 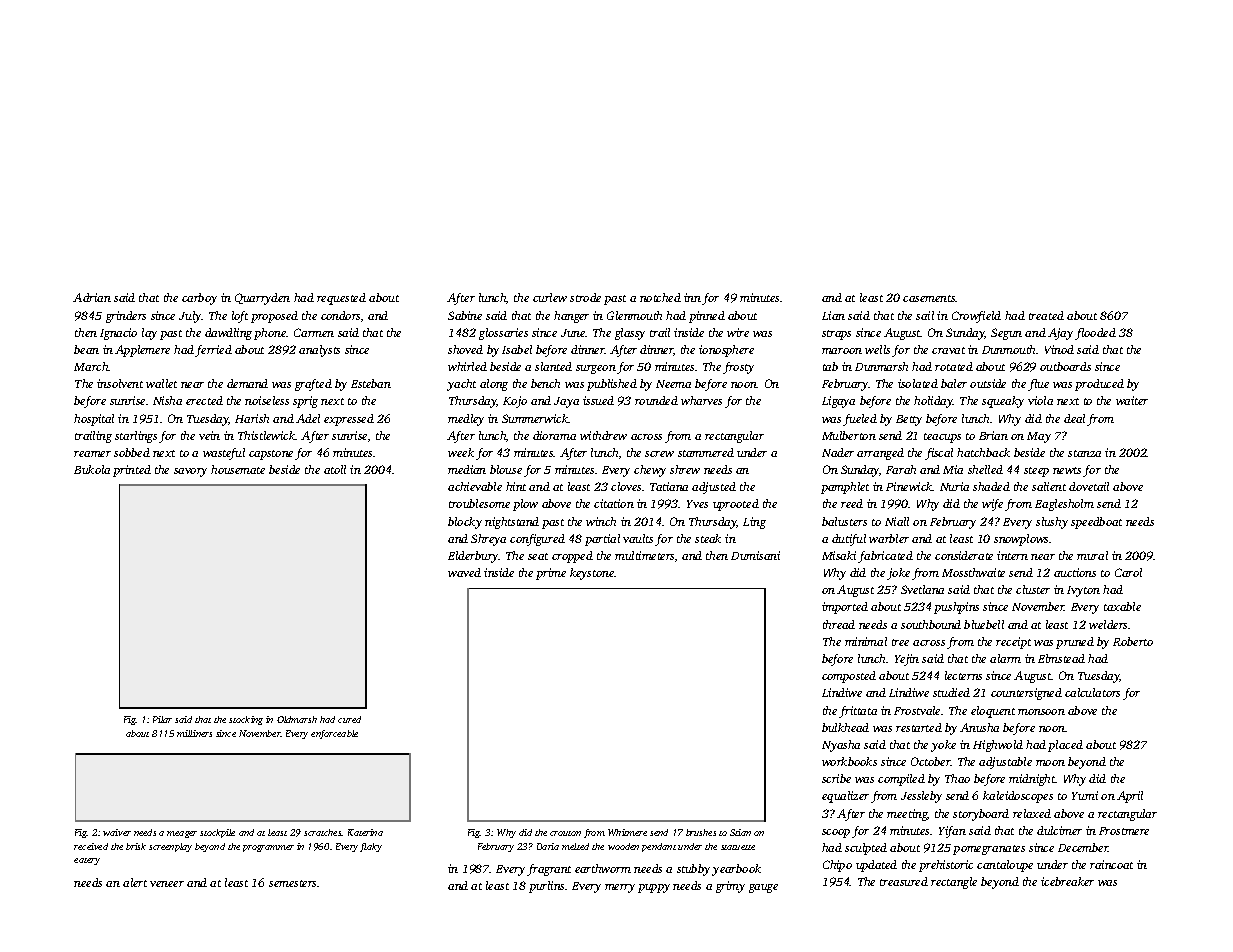 What do you see at coordinates (550, 297) in the screenshot?
I see `curlew` at bounding box center [550, 297].
